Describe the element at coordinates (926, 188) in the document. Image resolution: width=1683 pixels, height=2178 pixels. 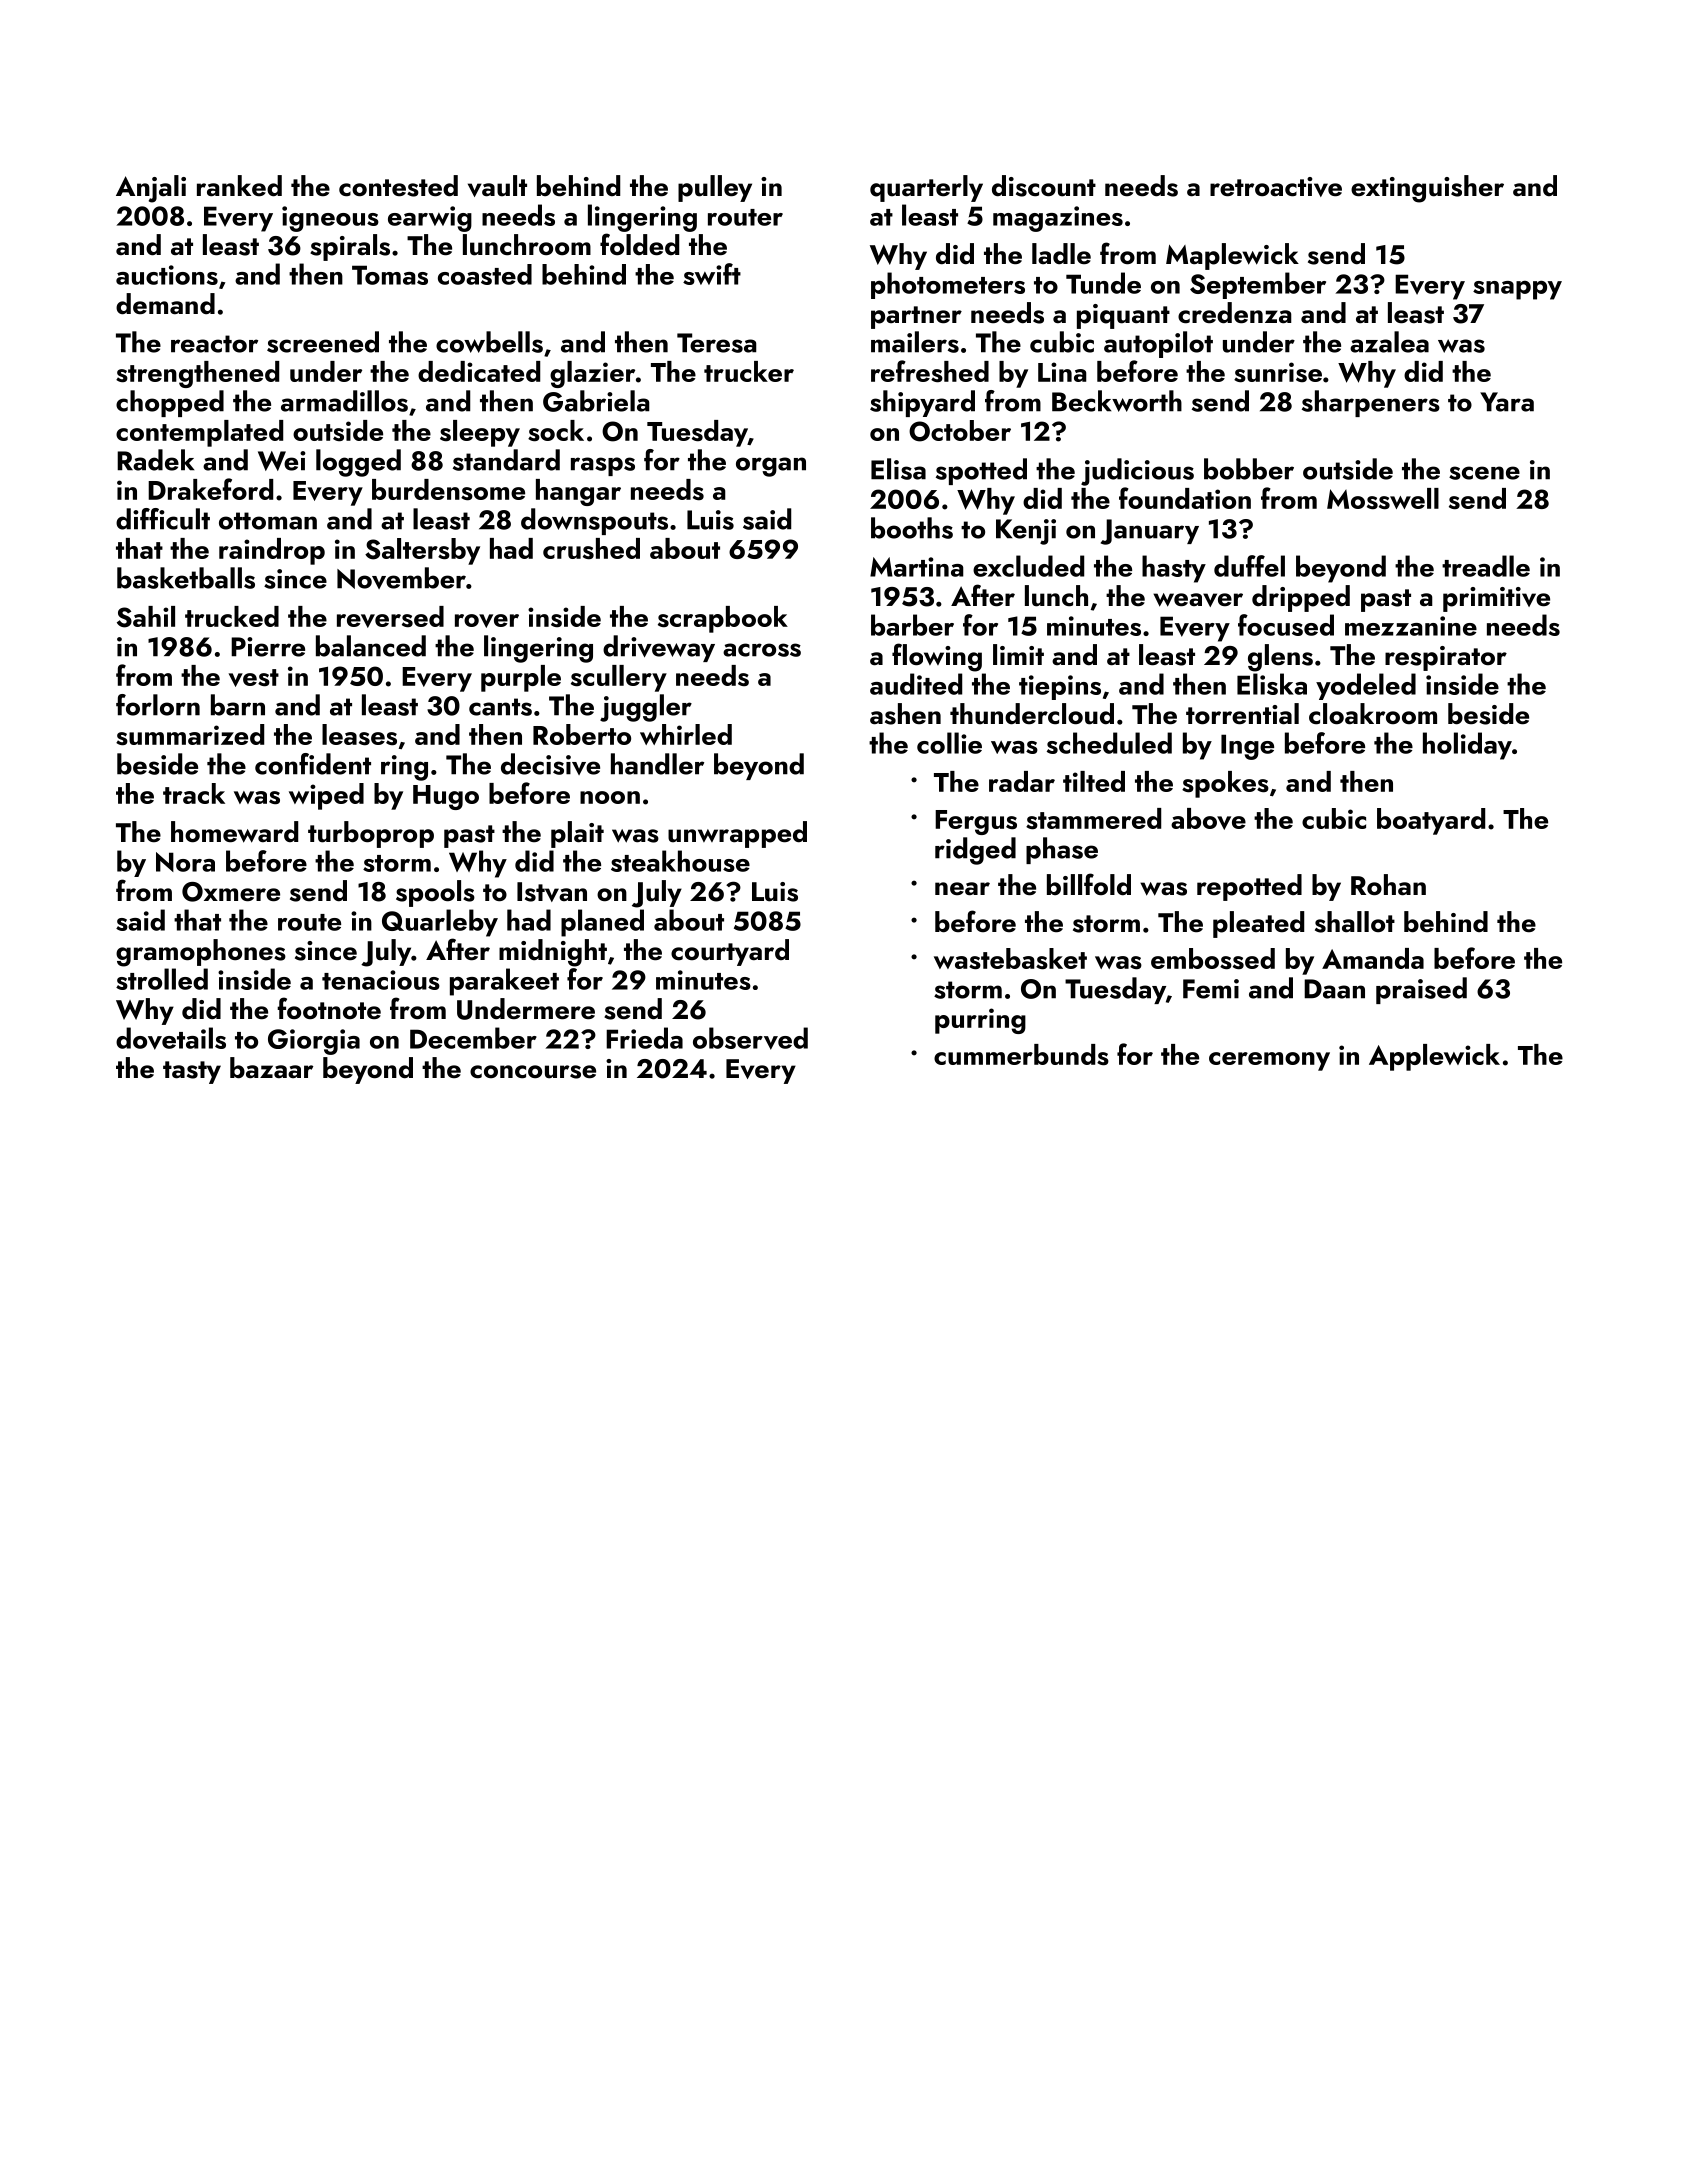
I see `quarterly` at that location.
